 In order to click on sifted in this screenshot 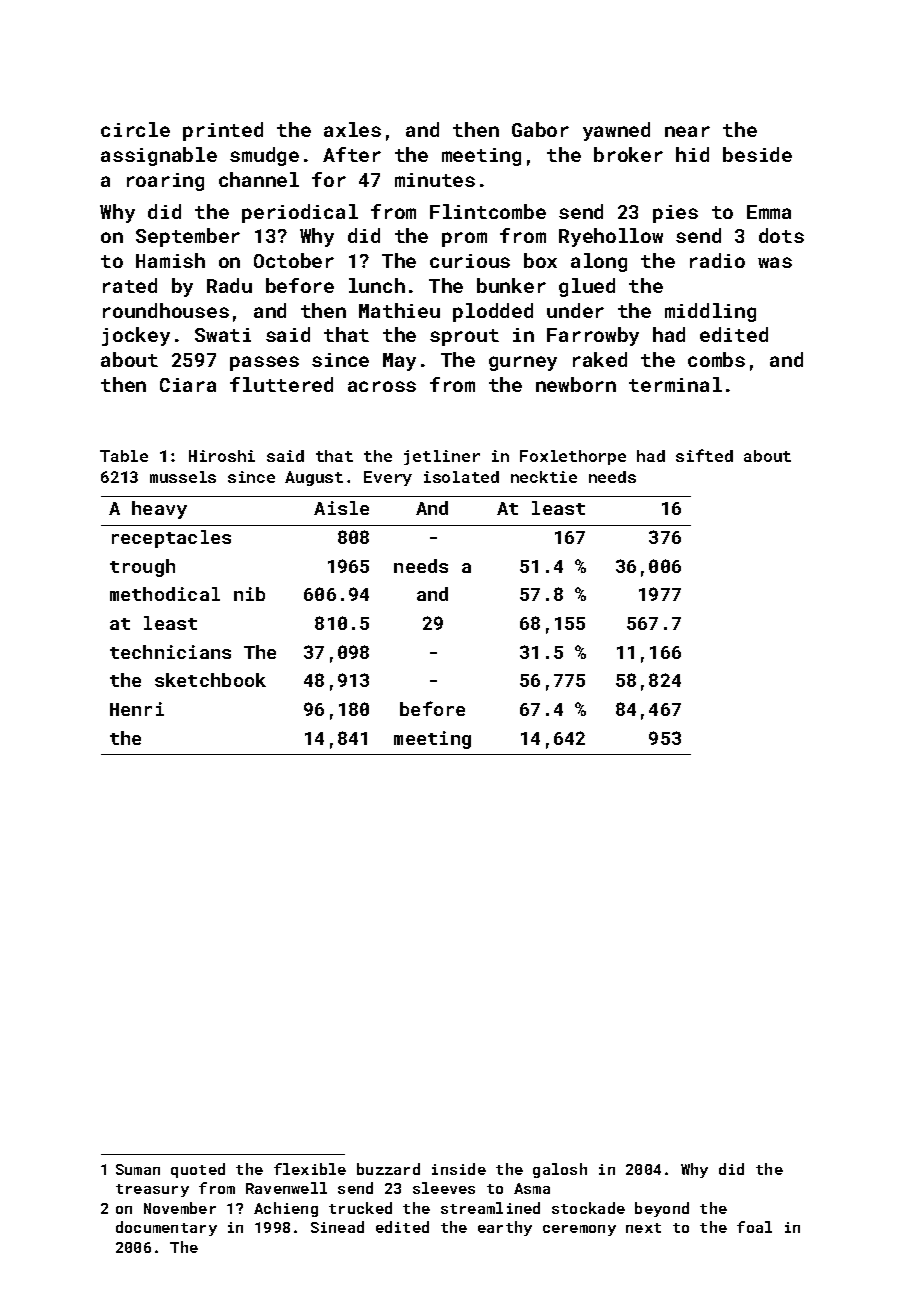, I will do `click(704, 455)`.
